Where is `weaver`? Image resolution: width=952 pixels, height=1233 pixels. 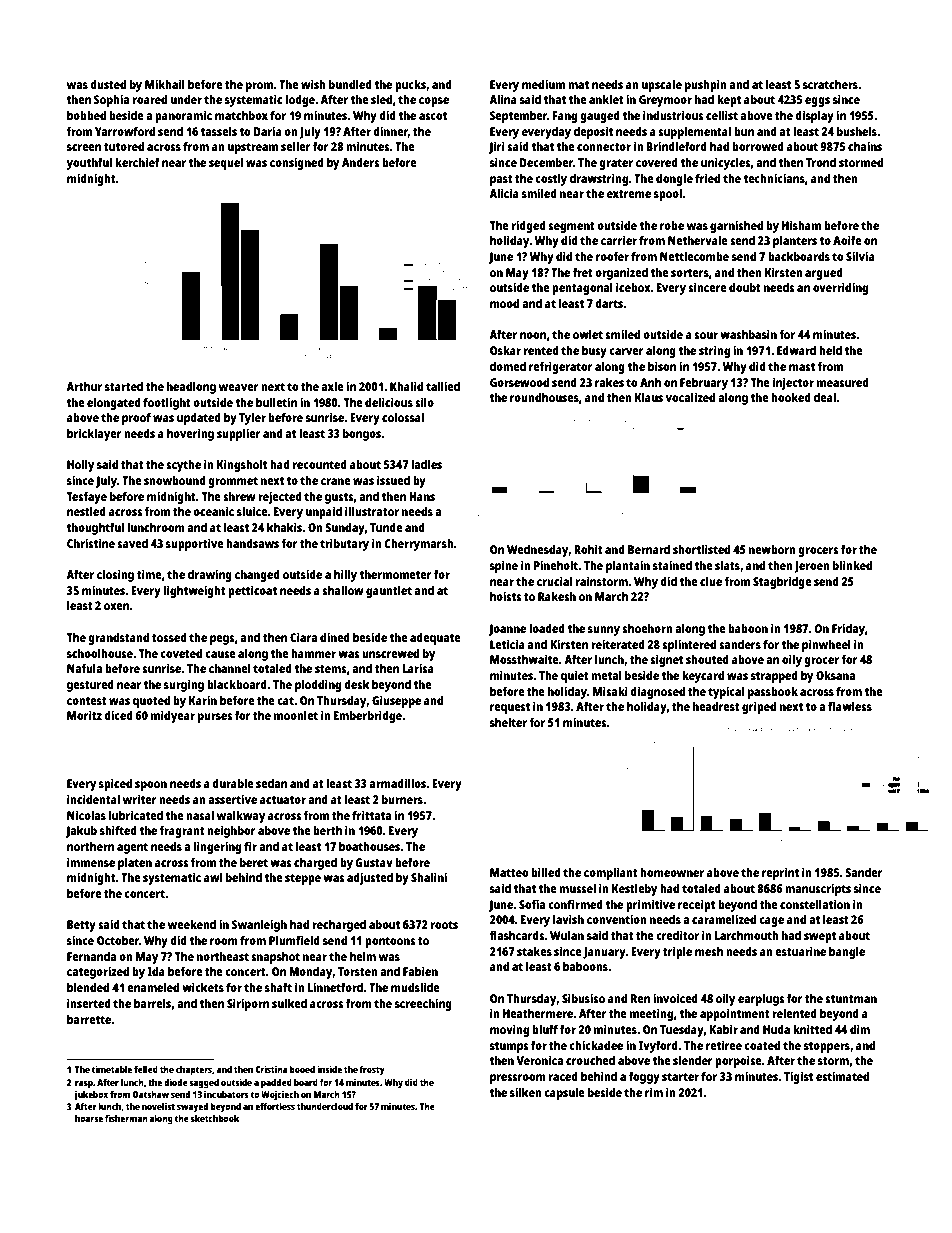
weaver is located at coordinates (239, 387).
